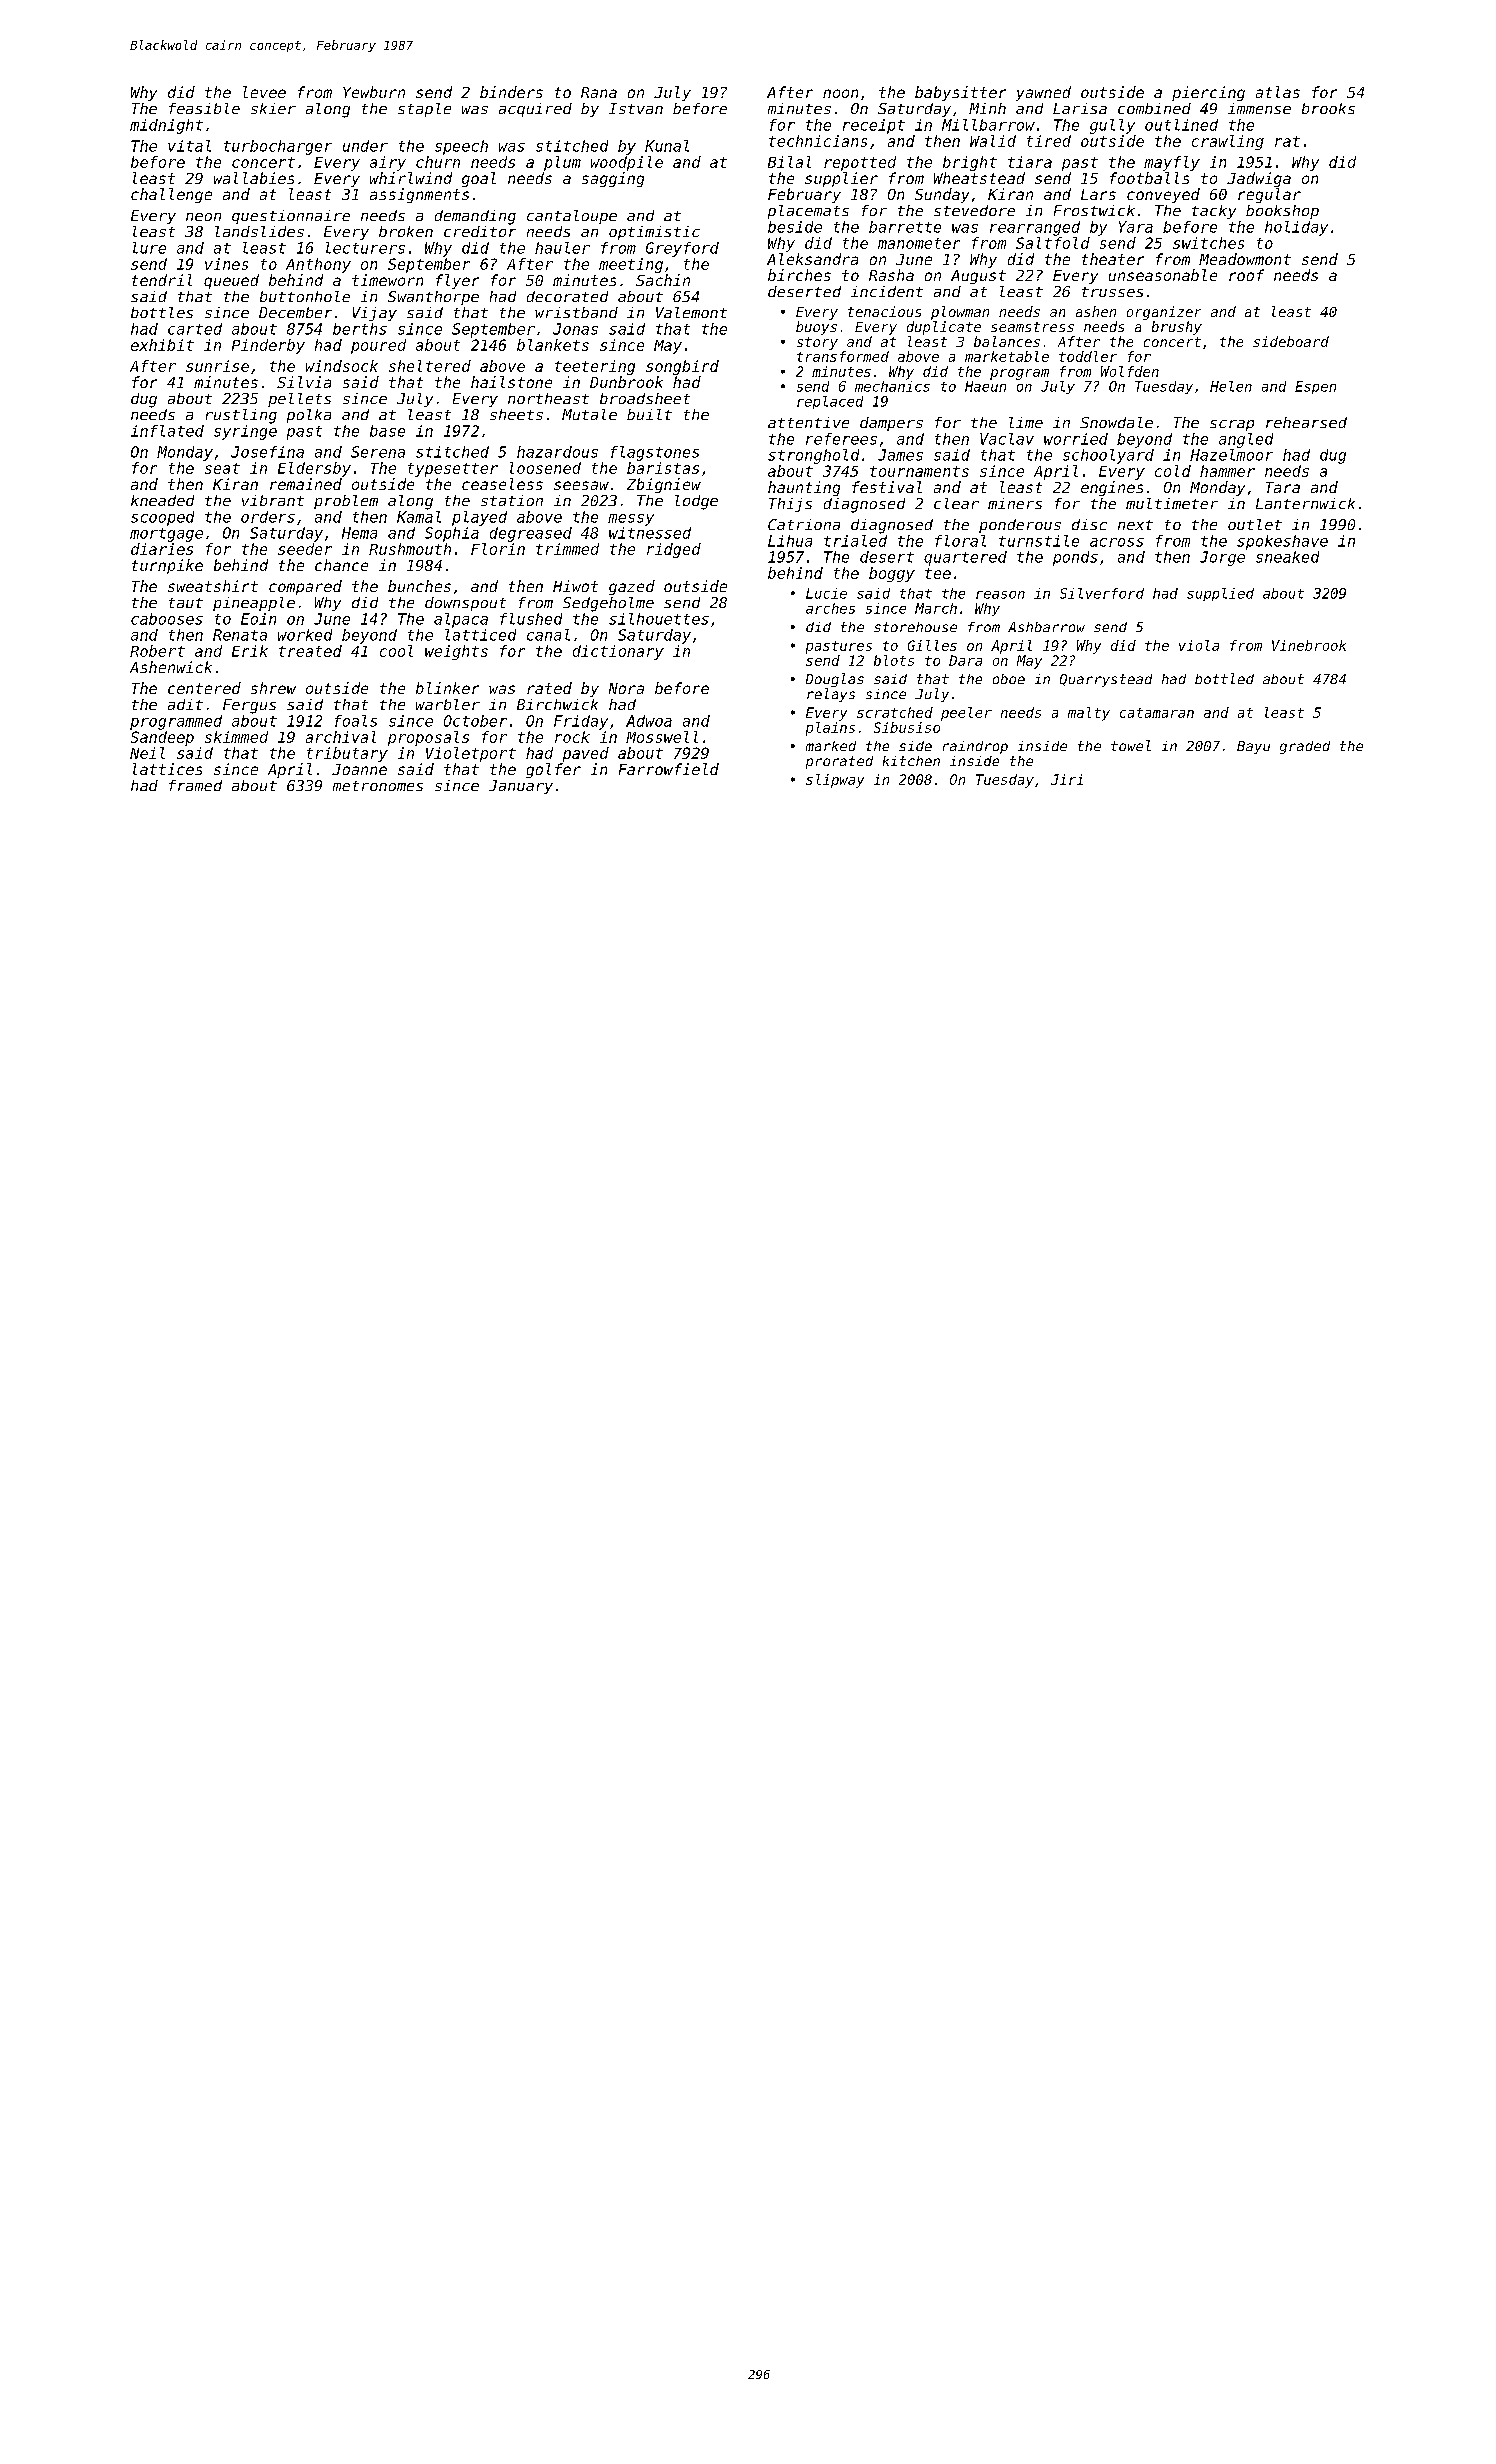 This screenshot has width=1496, height=2464. I want to click on yawned, so click(1043, 93).
